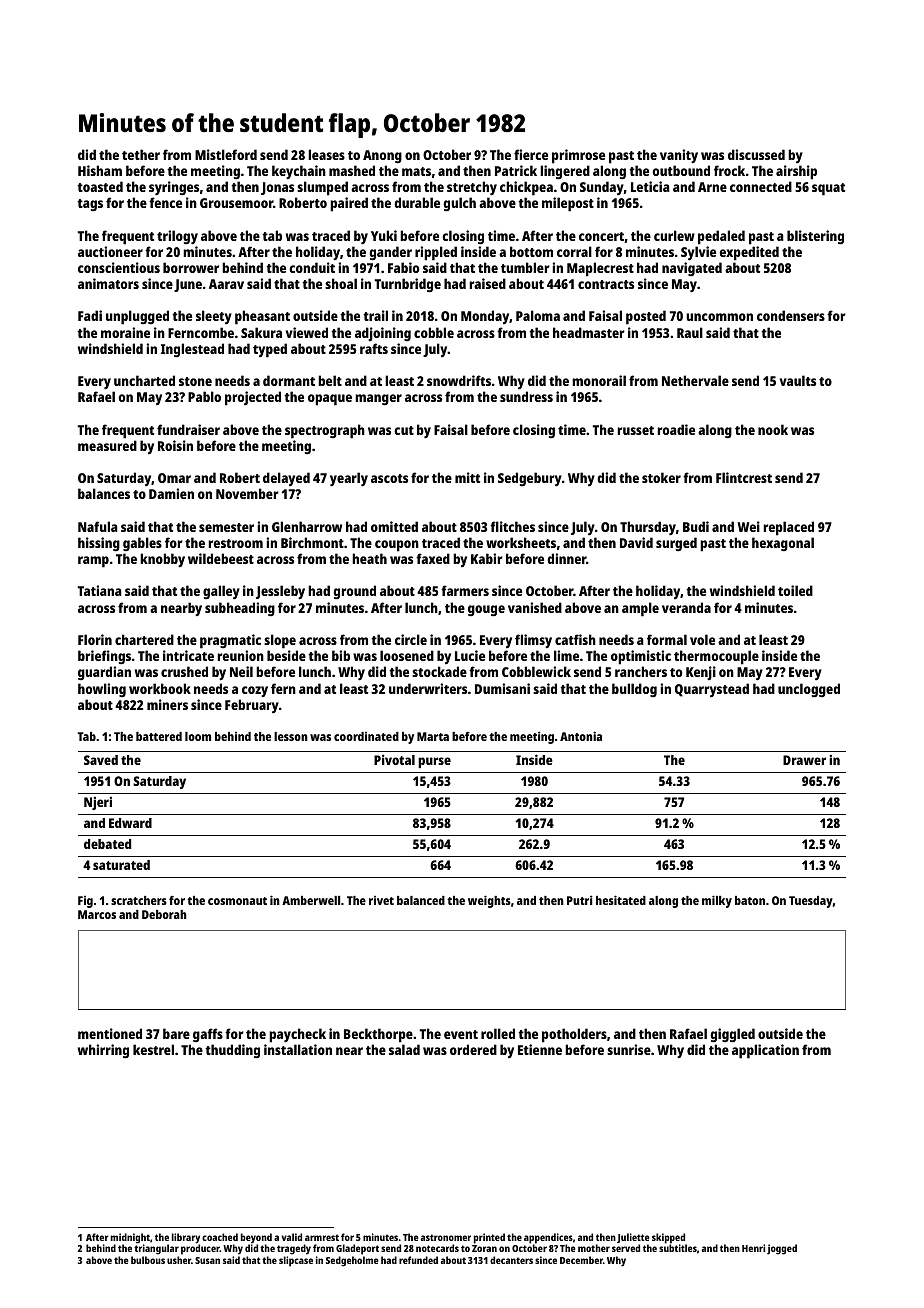  What do you see at coordinates (148, 1260) in the screenshot?
I see `bulbous` at bounding box center [148, 1260].
